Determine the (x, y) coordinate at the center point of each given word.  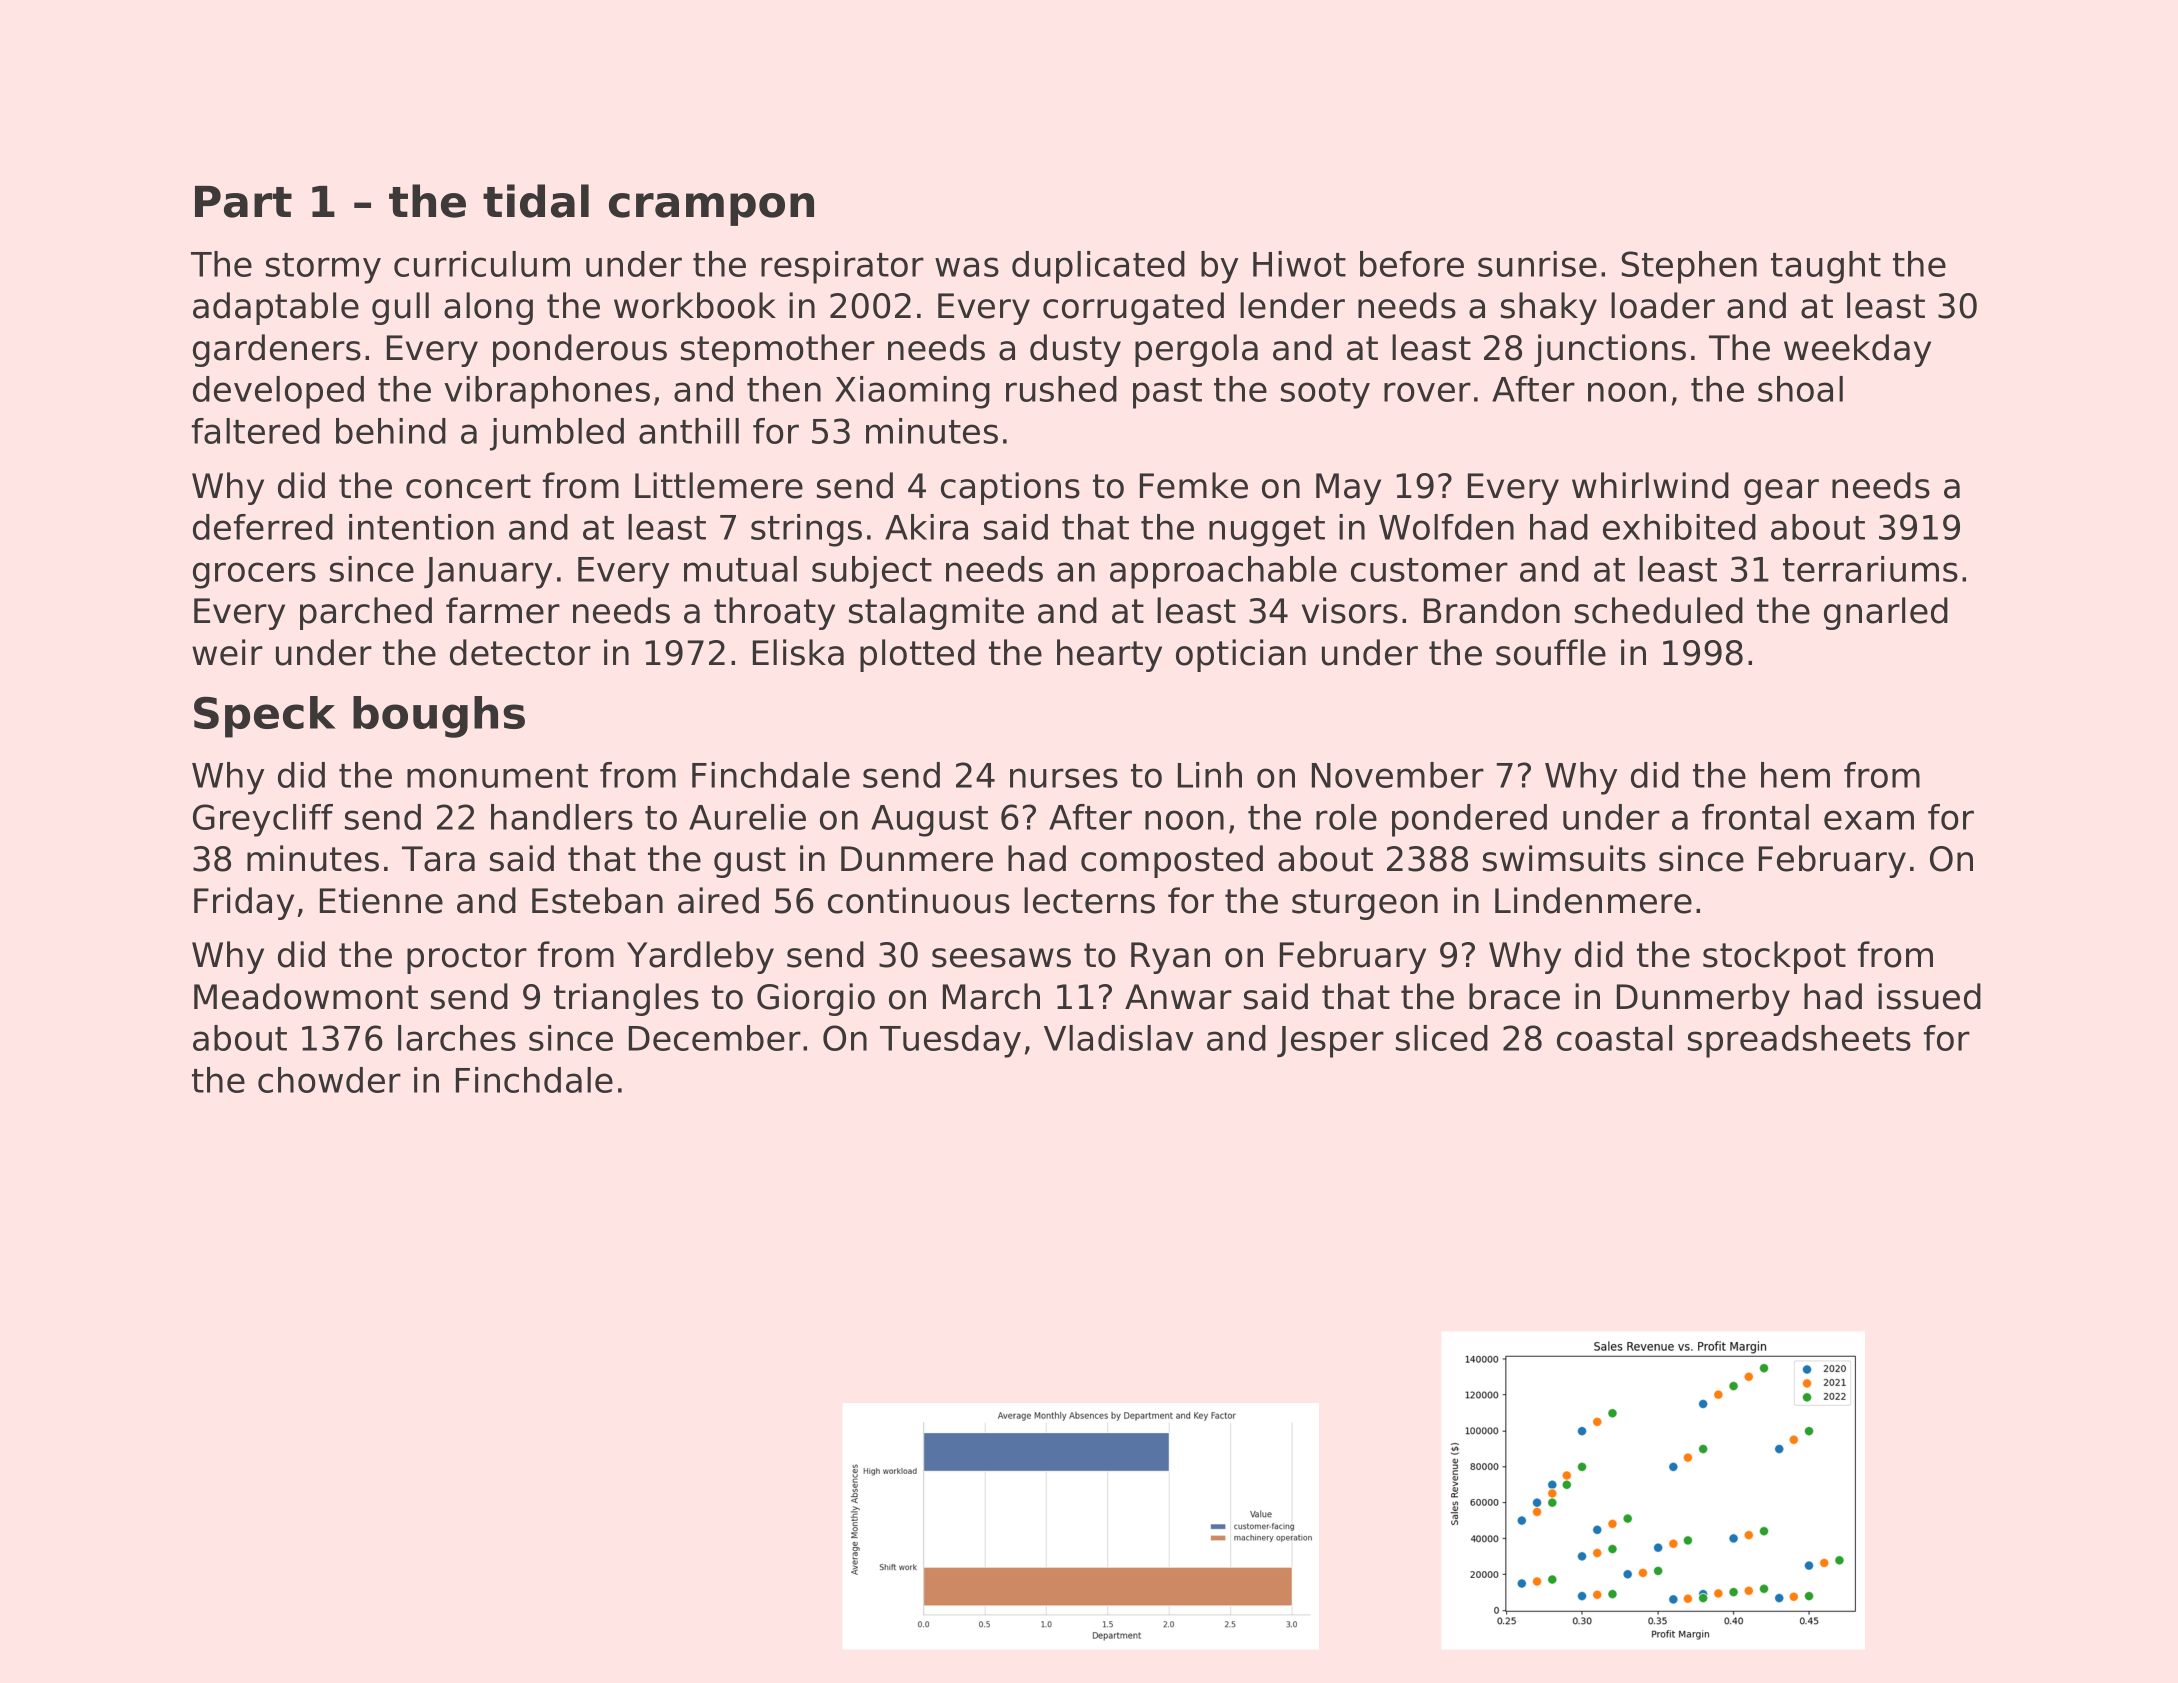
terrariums (1870, 569)
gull (400, 308)
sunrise (1537, 264)
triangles (626, 999)
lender (1292, 305)
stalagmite (936, 613)
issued (1929, 996)
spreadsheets (1799, 1041)
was (967, 267)
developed (278, 392)
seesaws (1001, 958)
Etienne (381, 900)
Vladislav (1118, 1038)
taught (1826, 267)
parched (366, 613)
